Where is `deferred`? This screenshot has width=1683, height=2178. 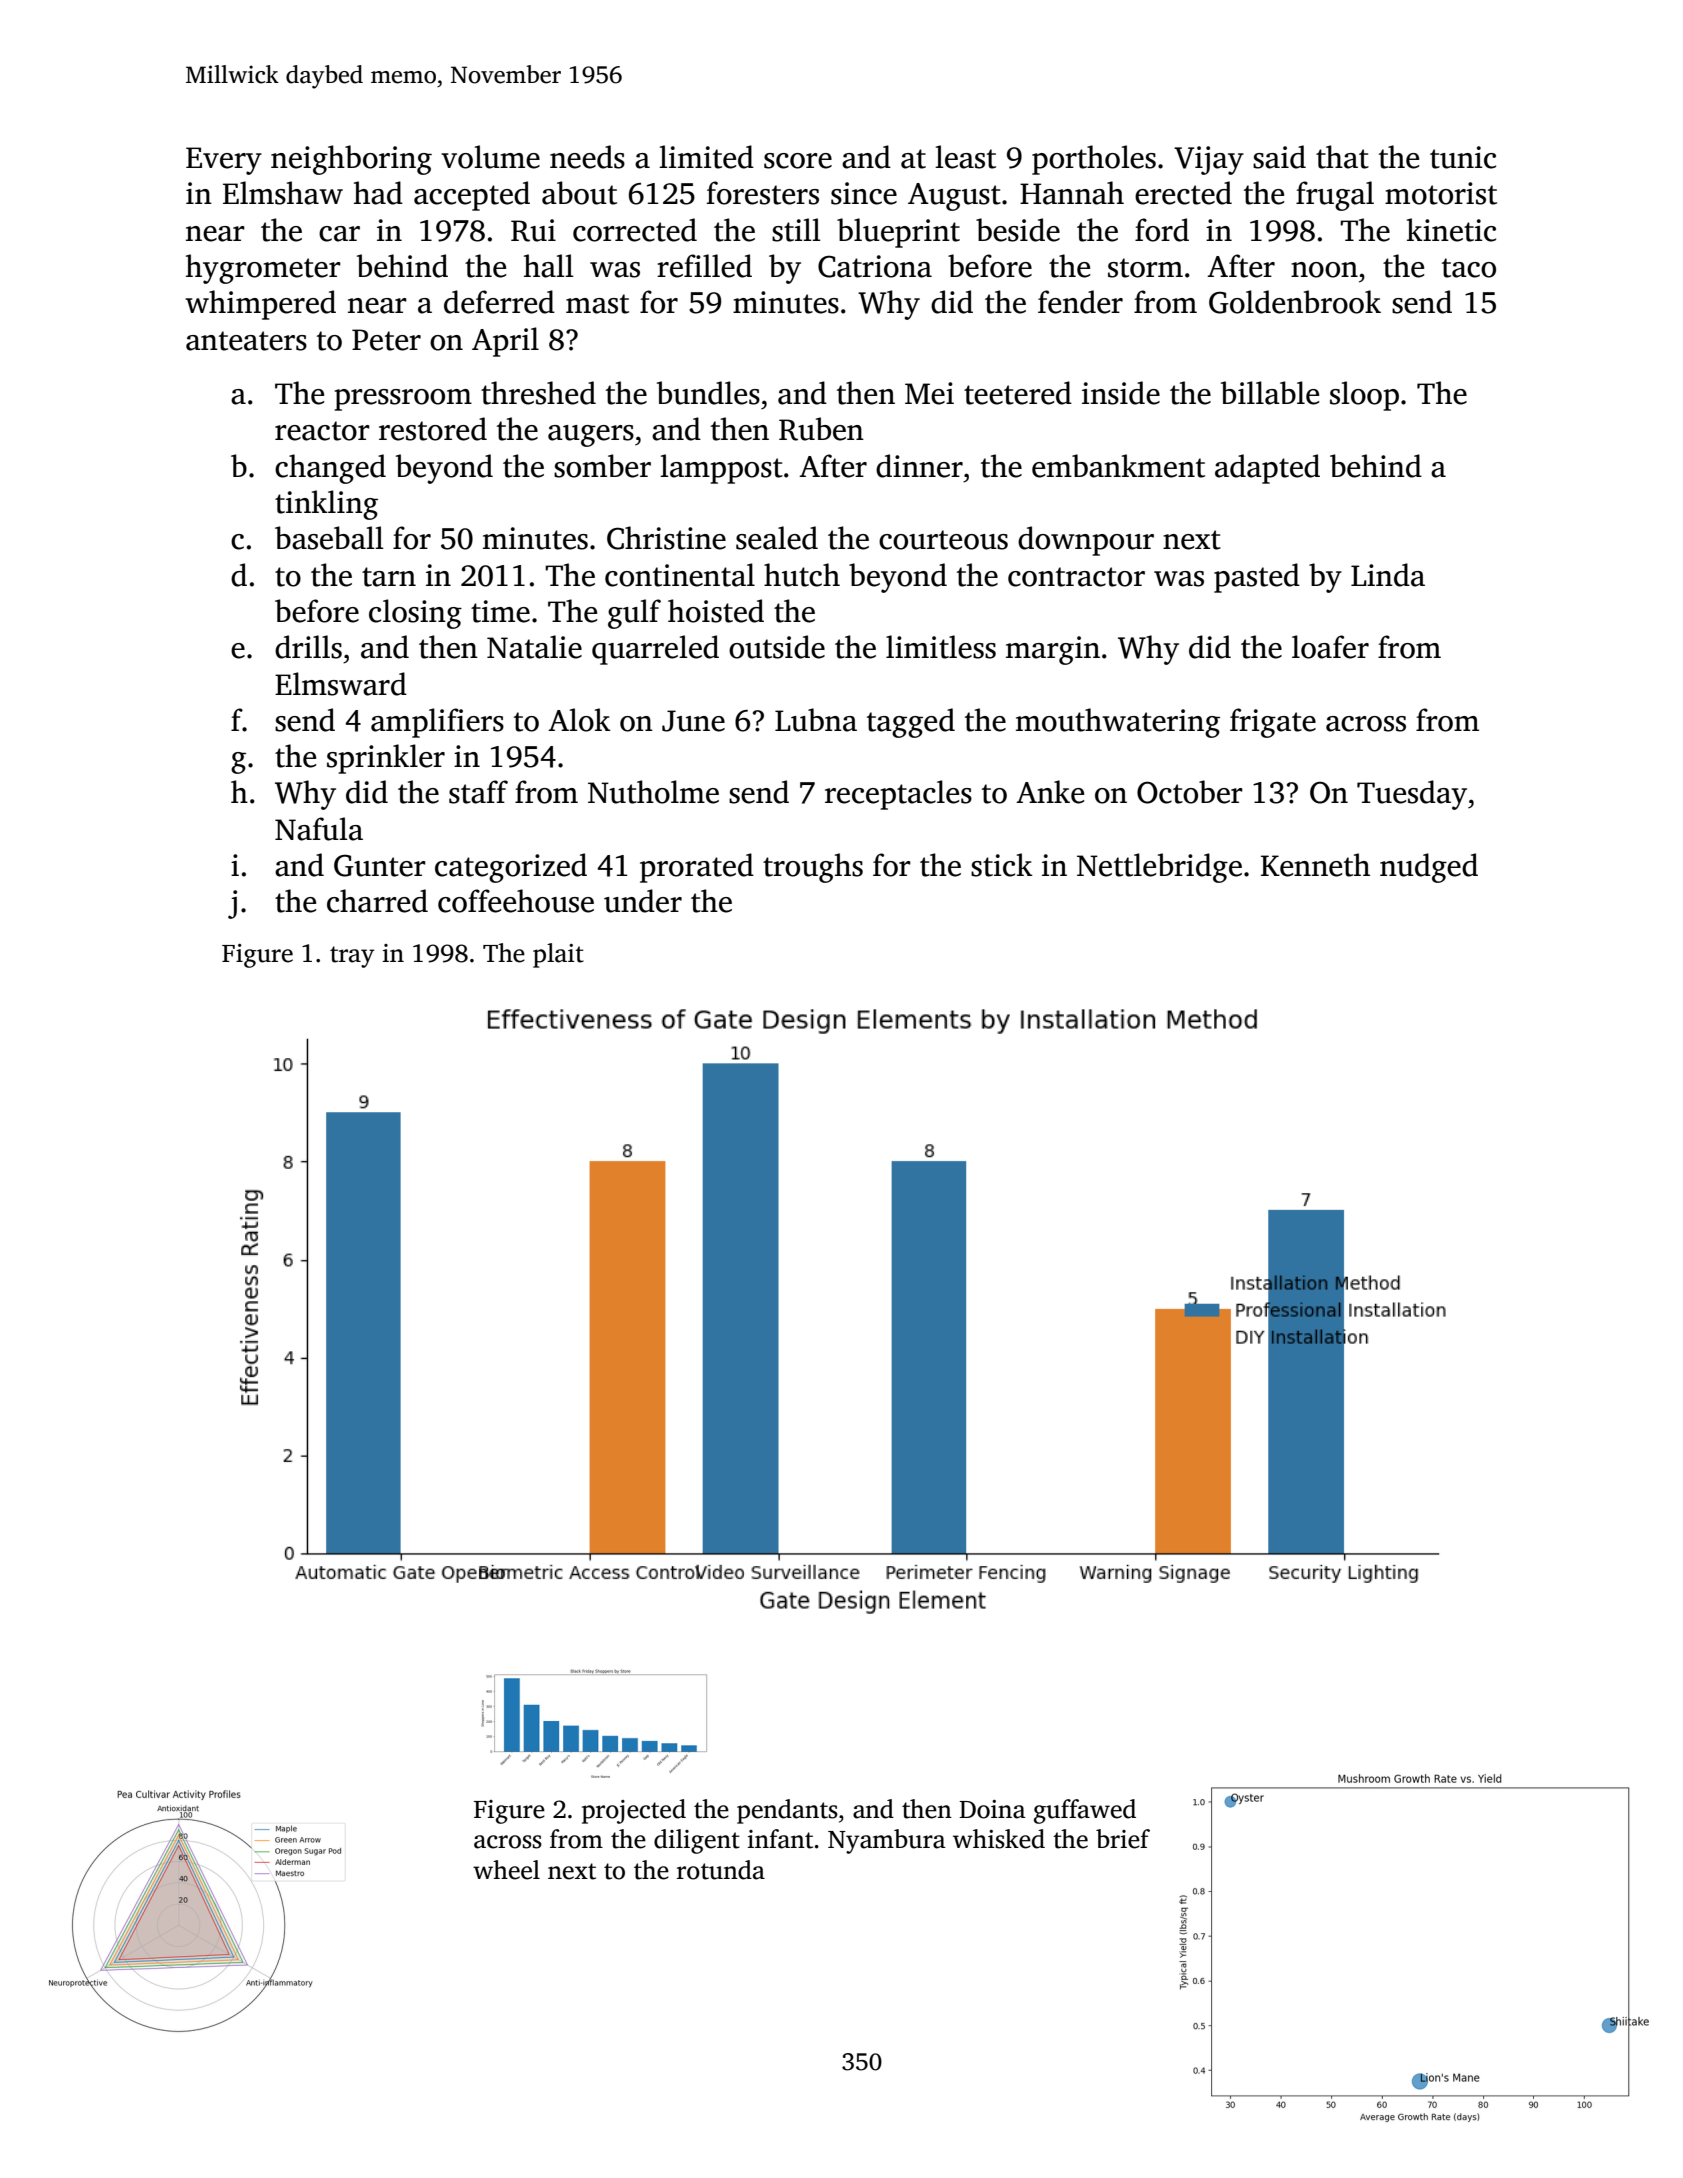
deferred is located at coordinates (499, 302).
